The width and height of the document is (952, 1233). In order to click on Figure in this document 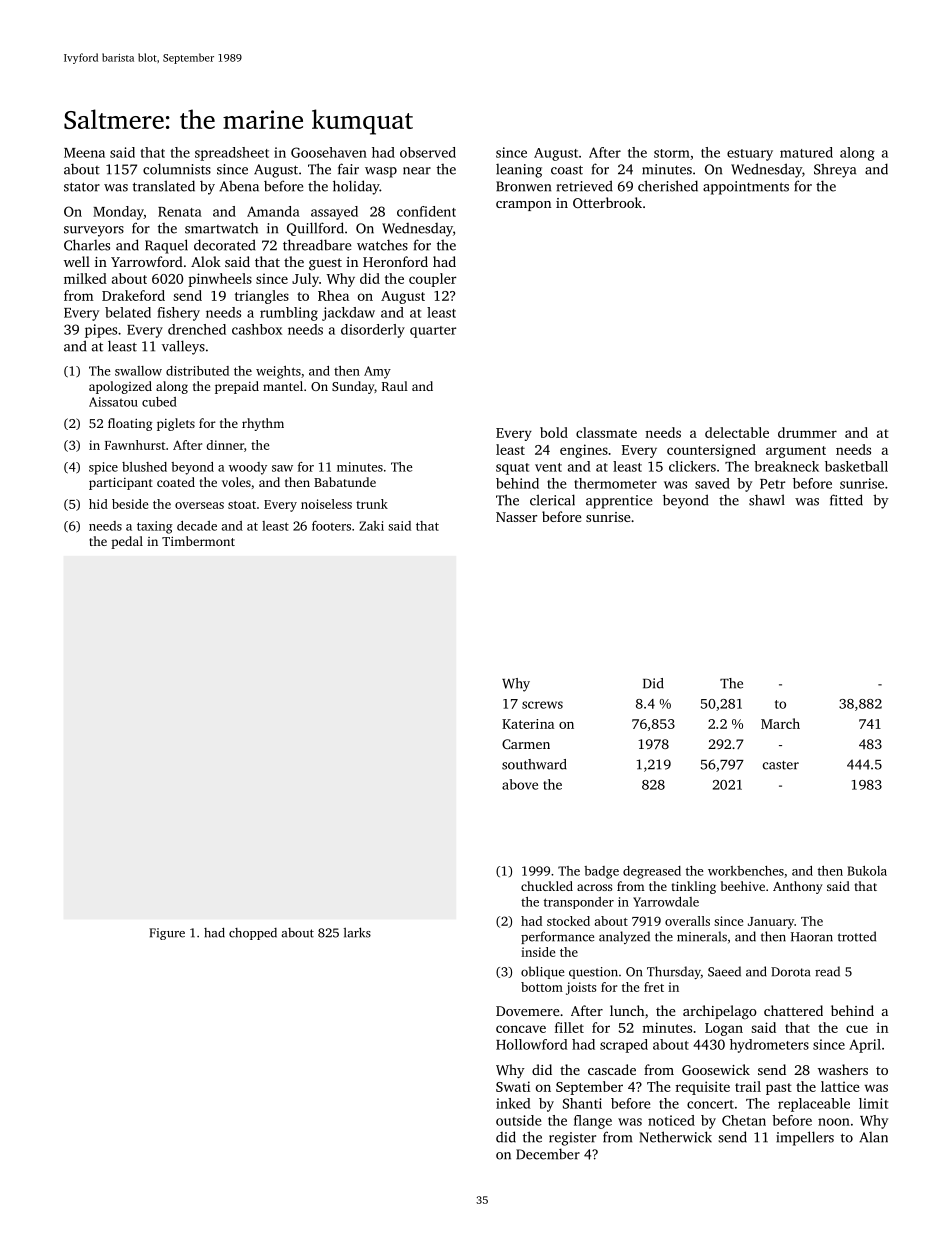, I will do `click(167, 934)`.
